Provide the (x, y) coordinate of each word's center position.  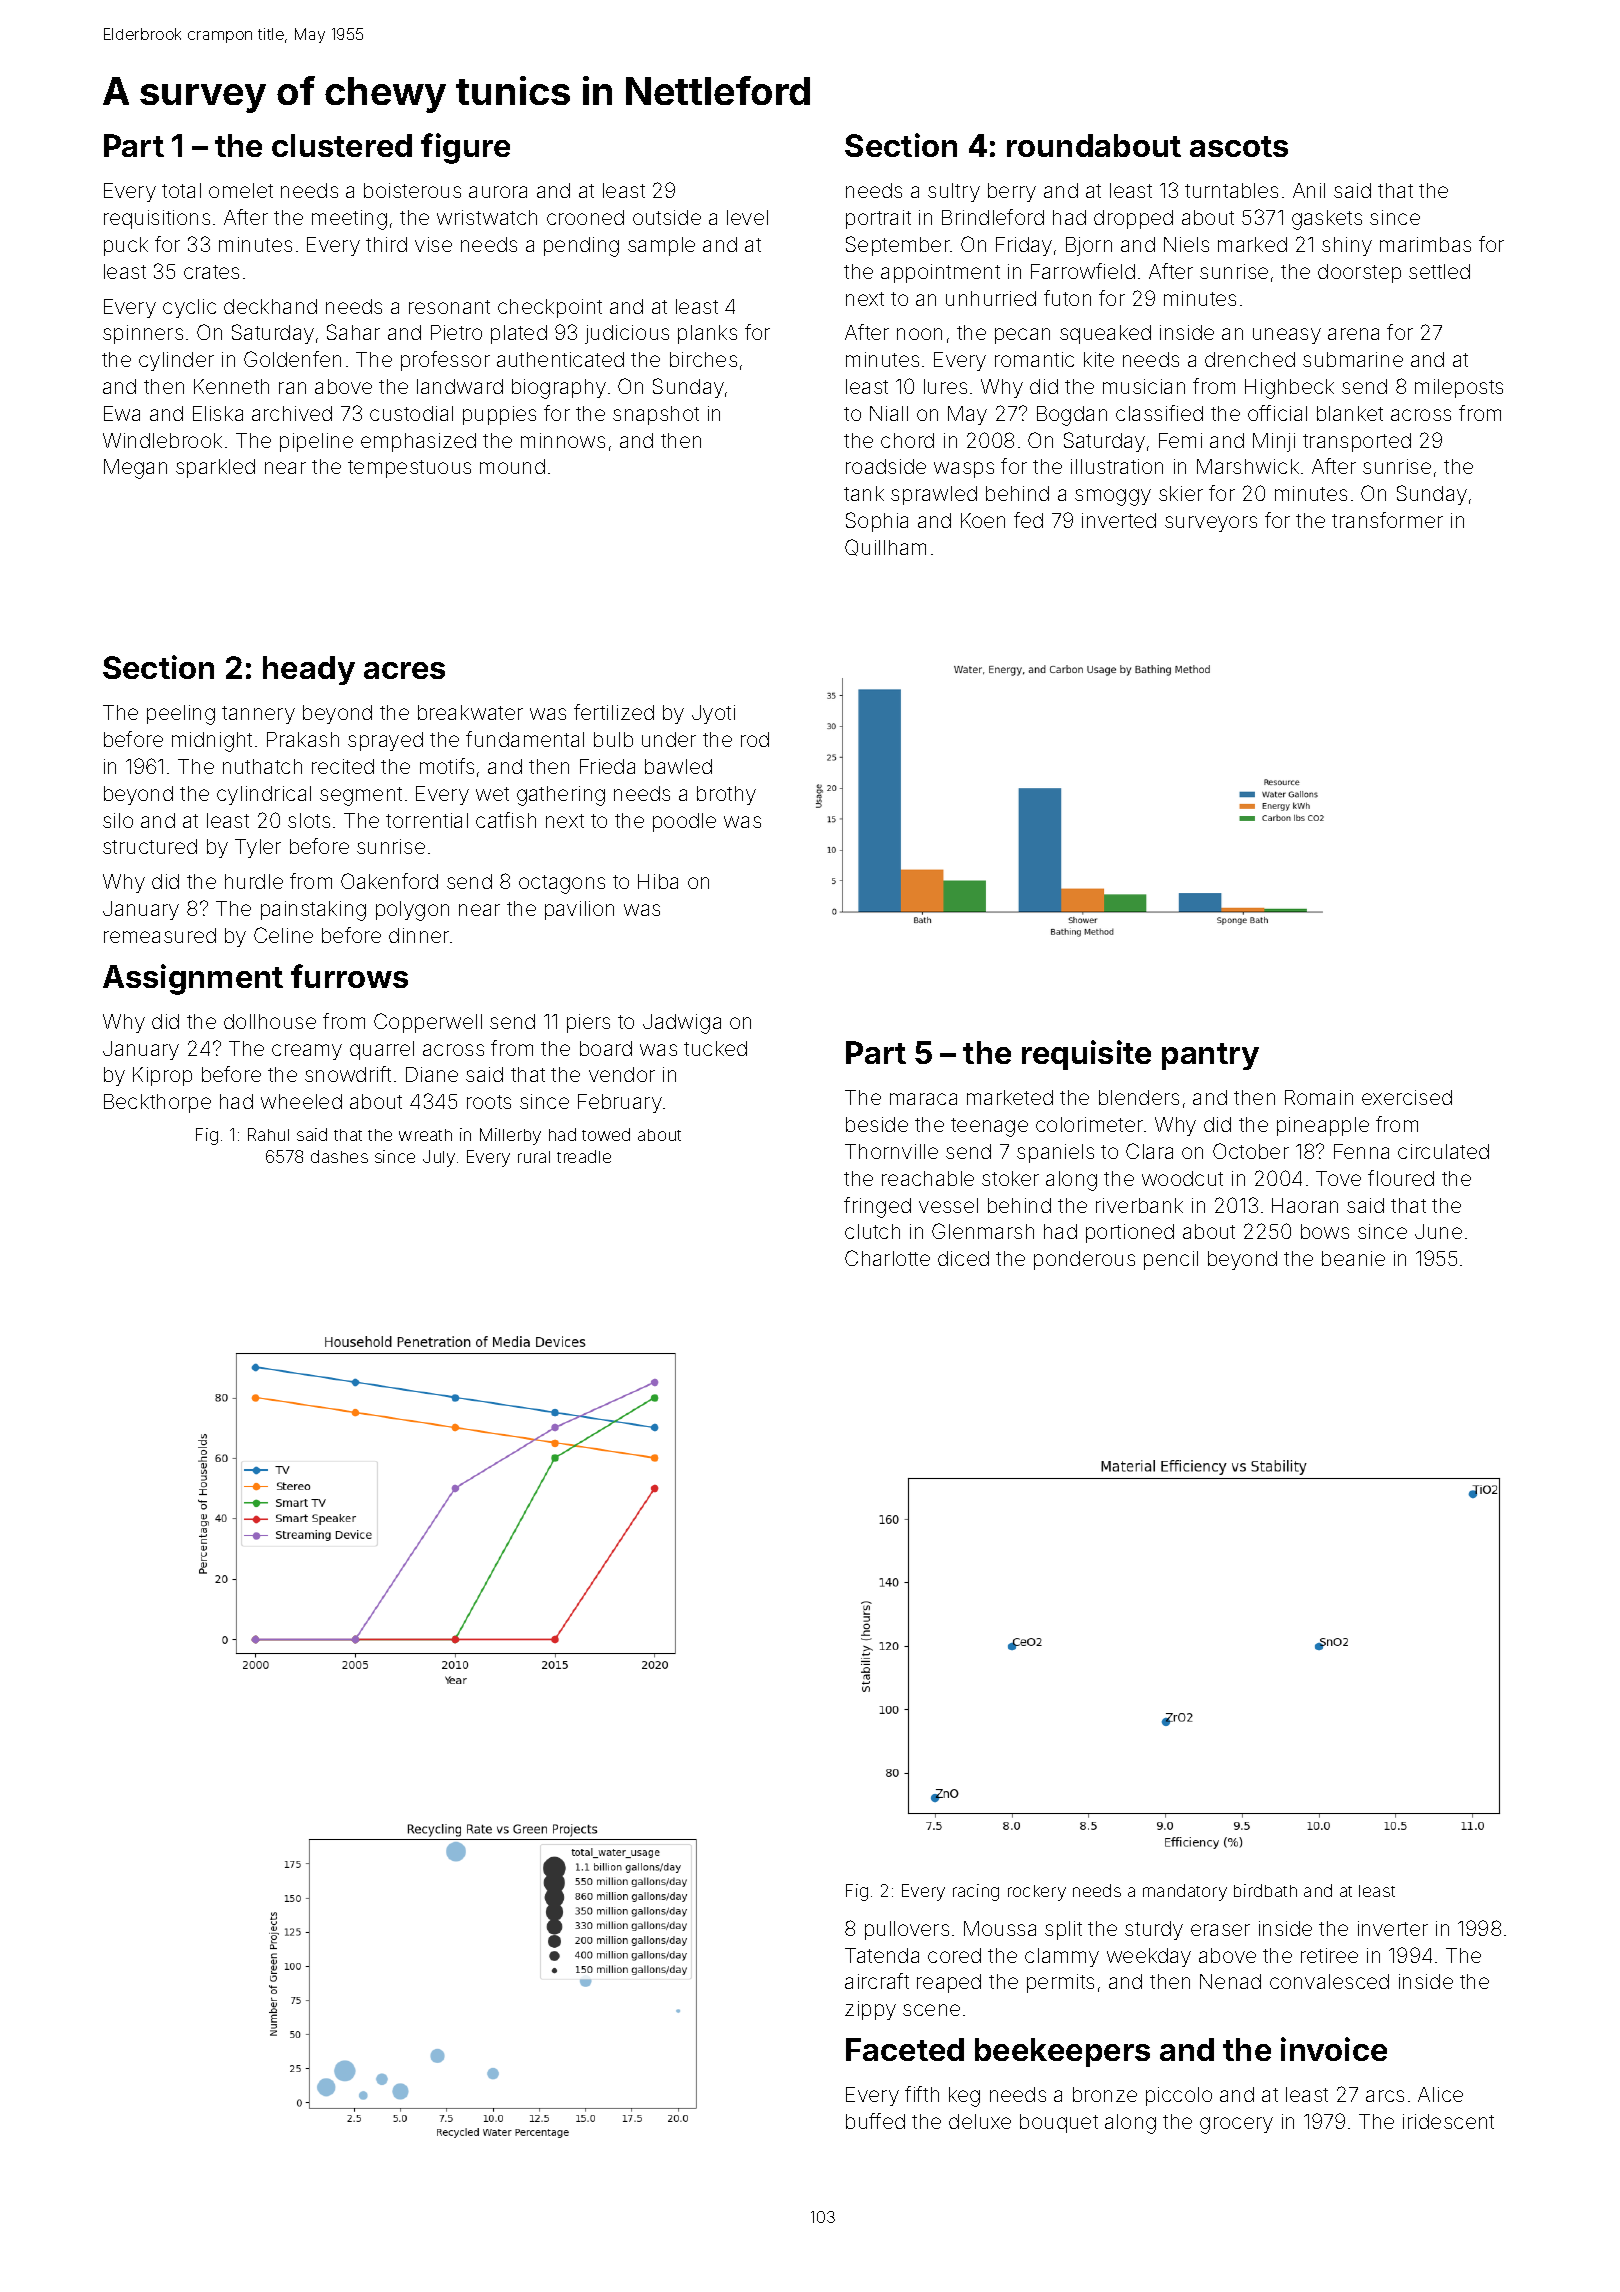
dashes (339, 1156)
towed (606, 1134)
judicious (627, 334)
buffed (875, 2121)
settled (1439, 271)
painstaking (313, 911)
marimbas (1425, 244)
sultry (954, 192)
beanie (1353, 1258)
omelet (241, 190)
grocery (1236, 2125)
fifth (922, 2094)
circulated (1443, 1151)
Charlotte (887, 1258)
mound (512, 466)
